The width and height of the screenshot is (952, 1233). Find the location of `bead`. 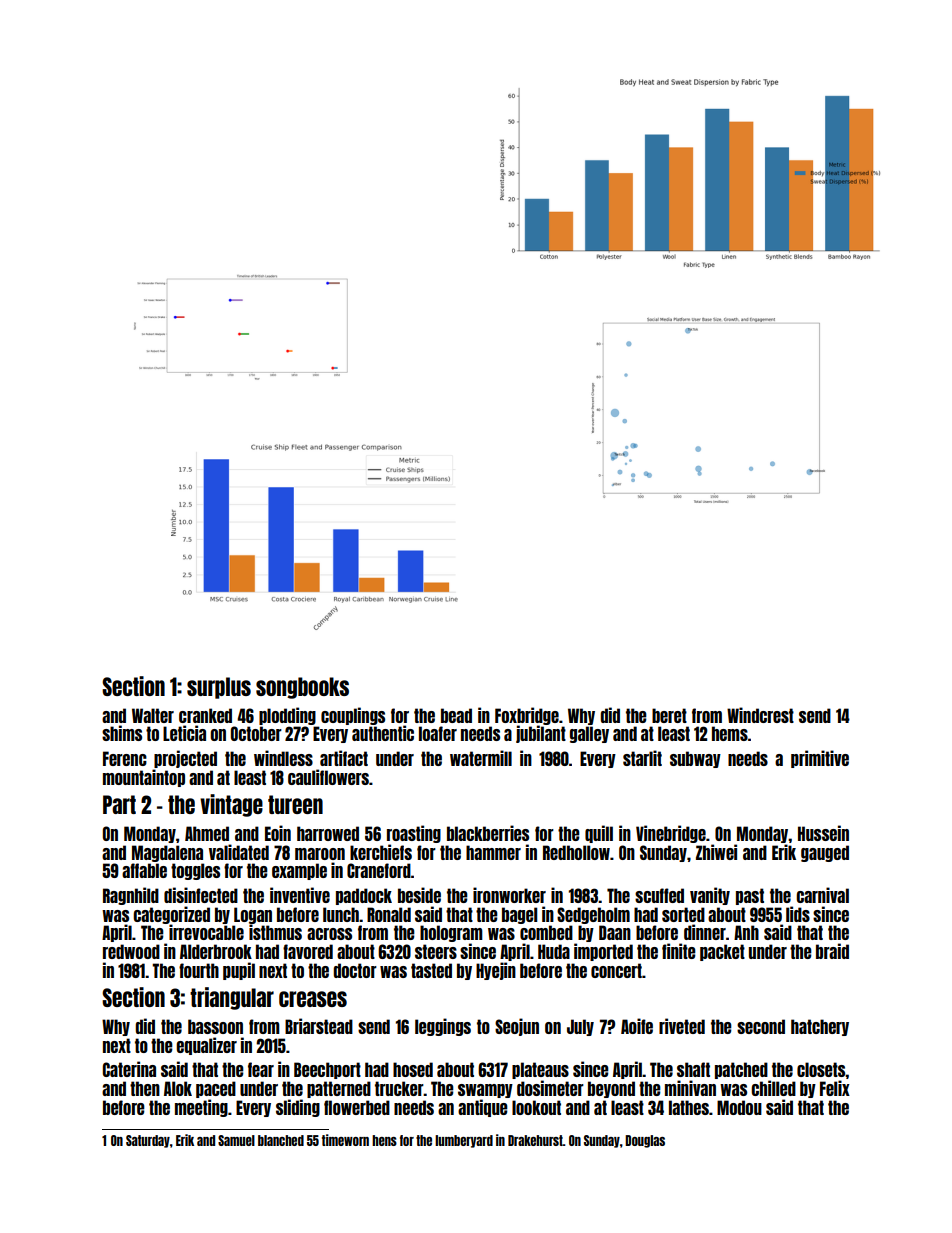

bead is located at coordinates (456, 715).
